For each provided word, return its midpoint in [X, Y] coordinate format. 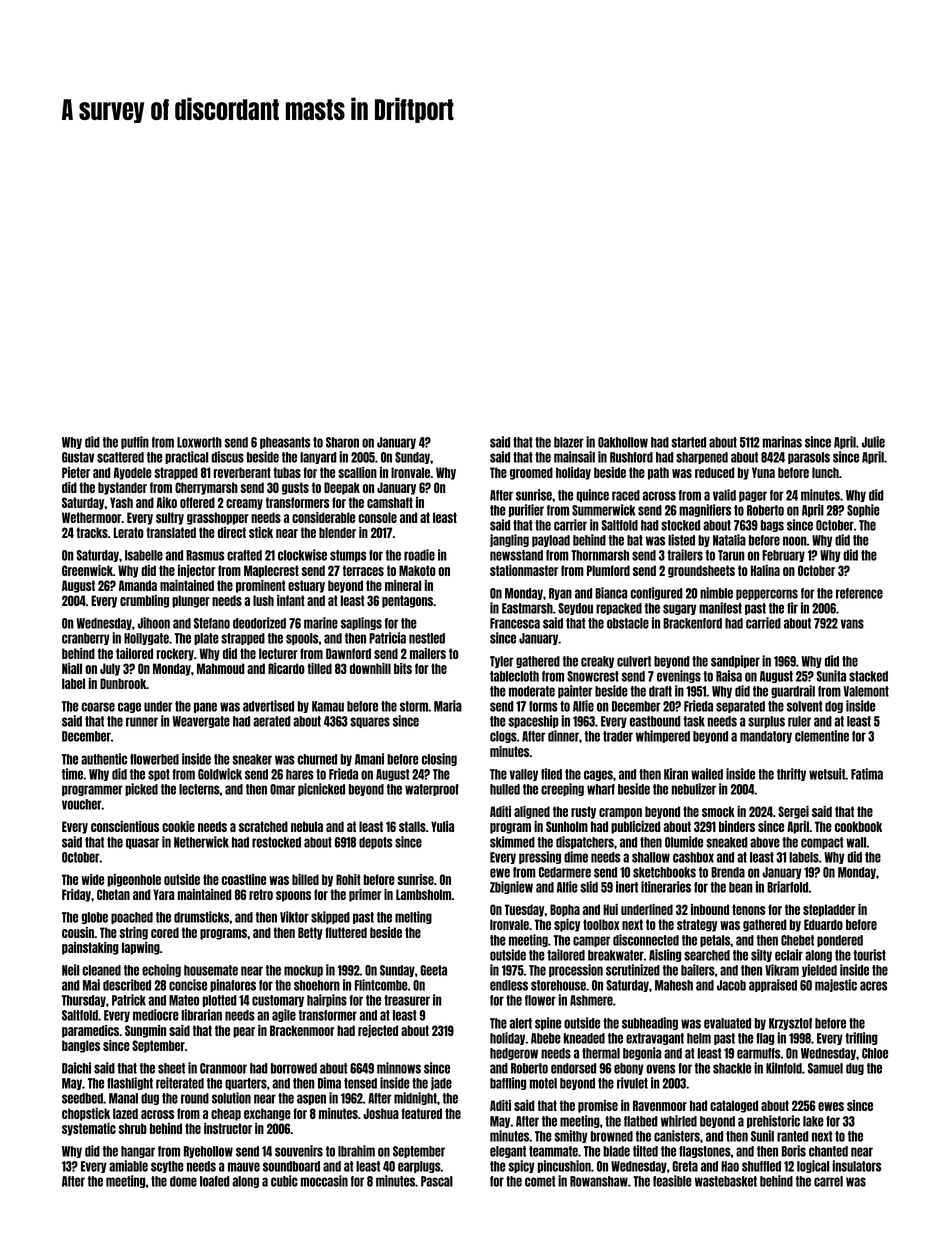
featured [421, 1113]
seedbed [82, 1098]
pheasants [285, 443]
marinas [782, 442]
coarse [98, 707]
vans [852, 624]
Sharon [342, 442]
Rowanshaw [599, 1181]
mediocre [156, 1015]
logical [813, 1166]
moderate [532, 691]
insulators [856, 1166]
